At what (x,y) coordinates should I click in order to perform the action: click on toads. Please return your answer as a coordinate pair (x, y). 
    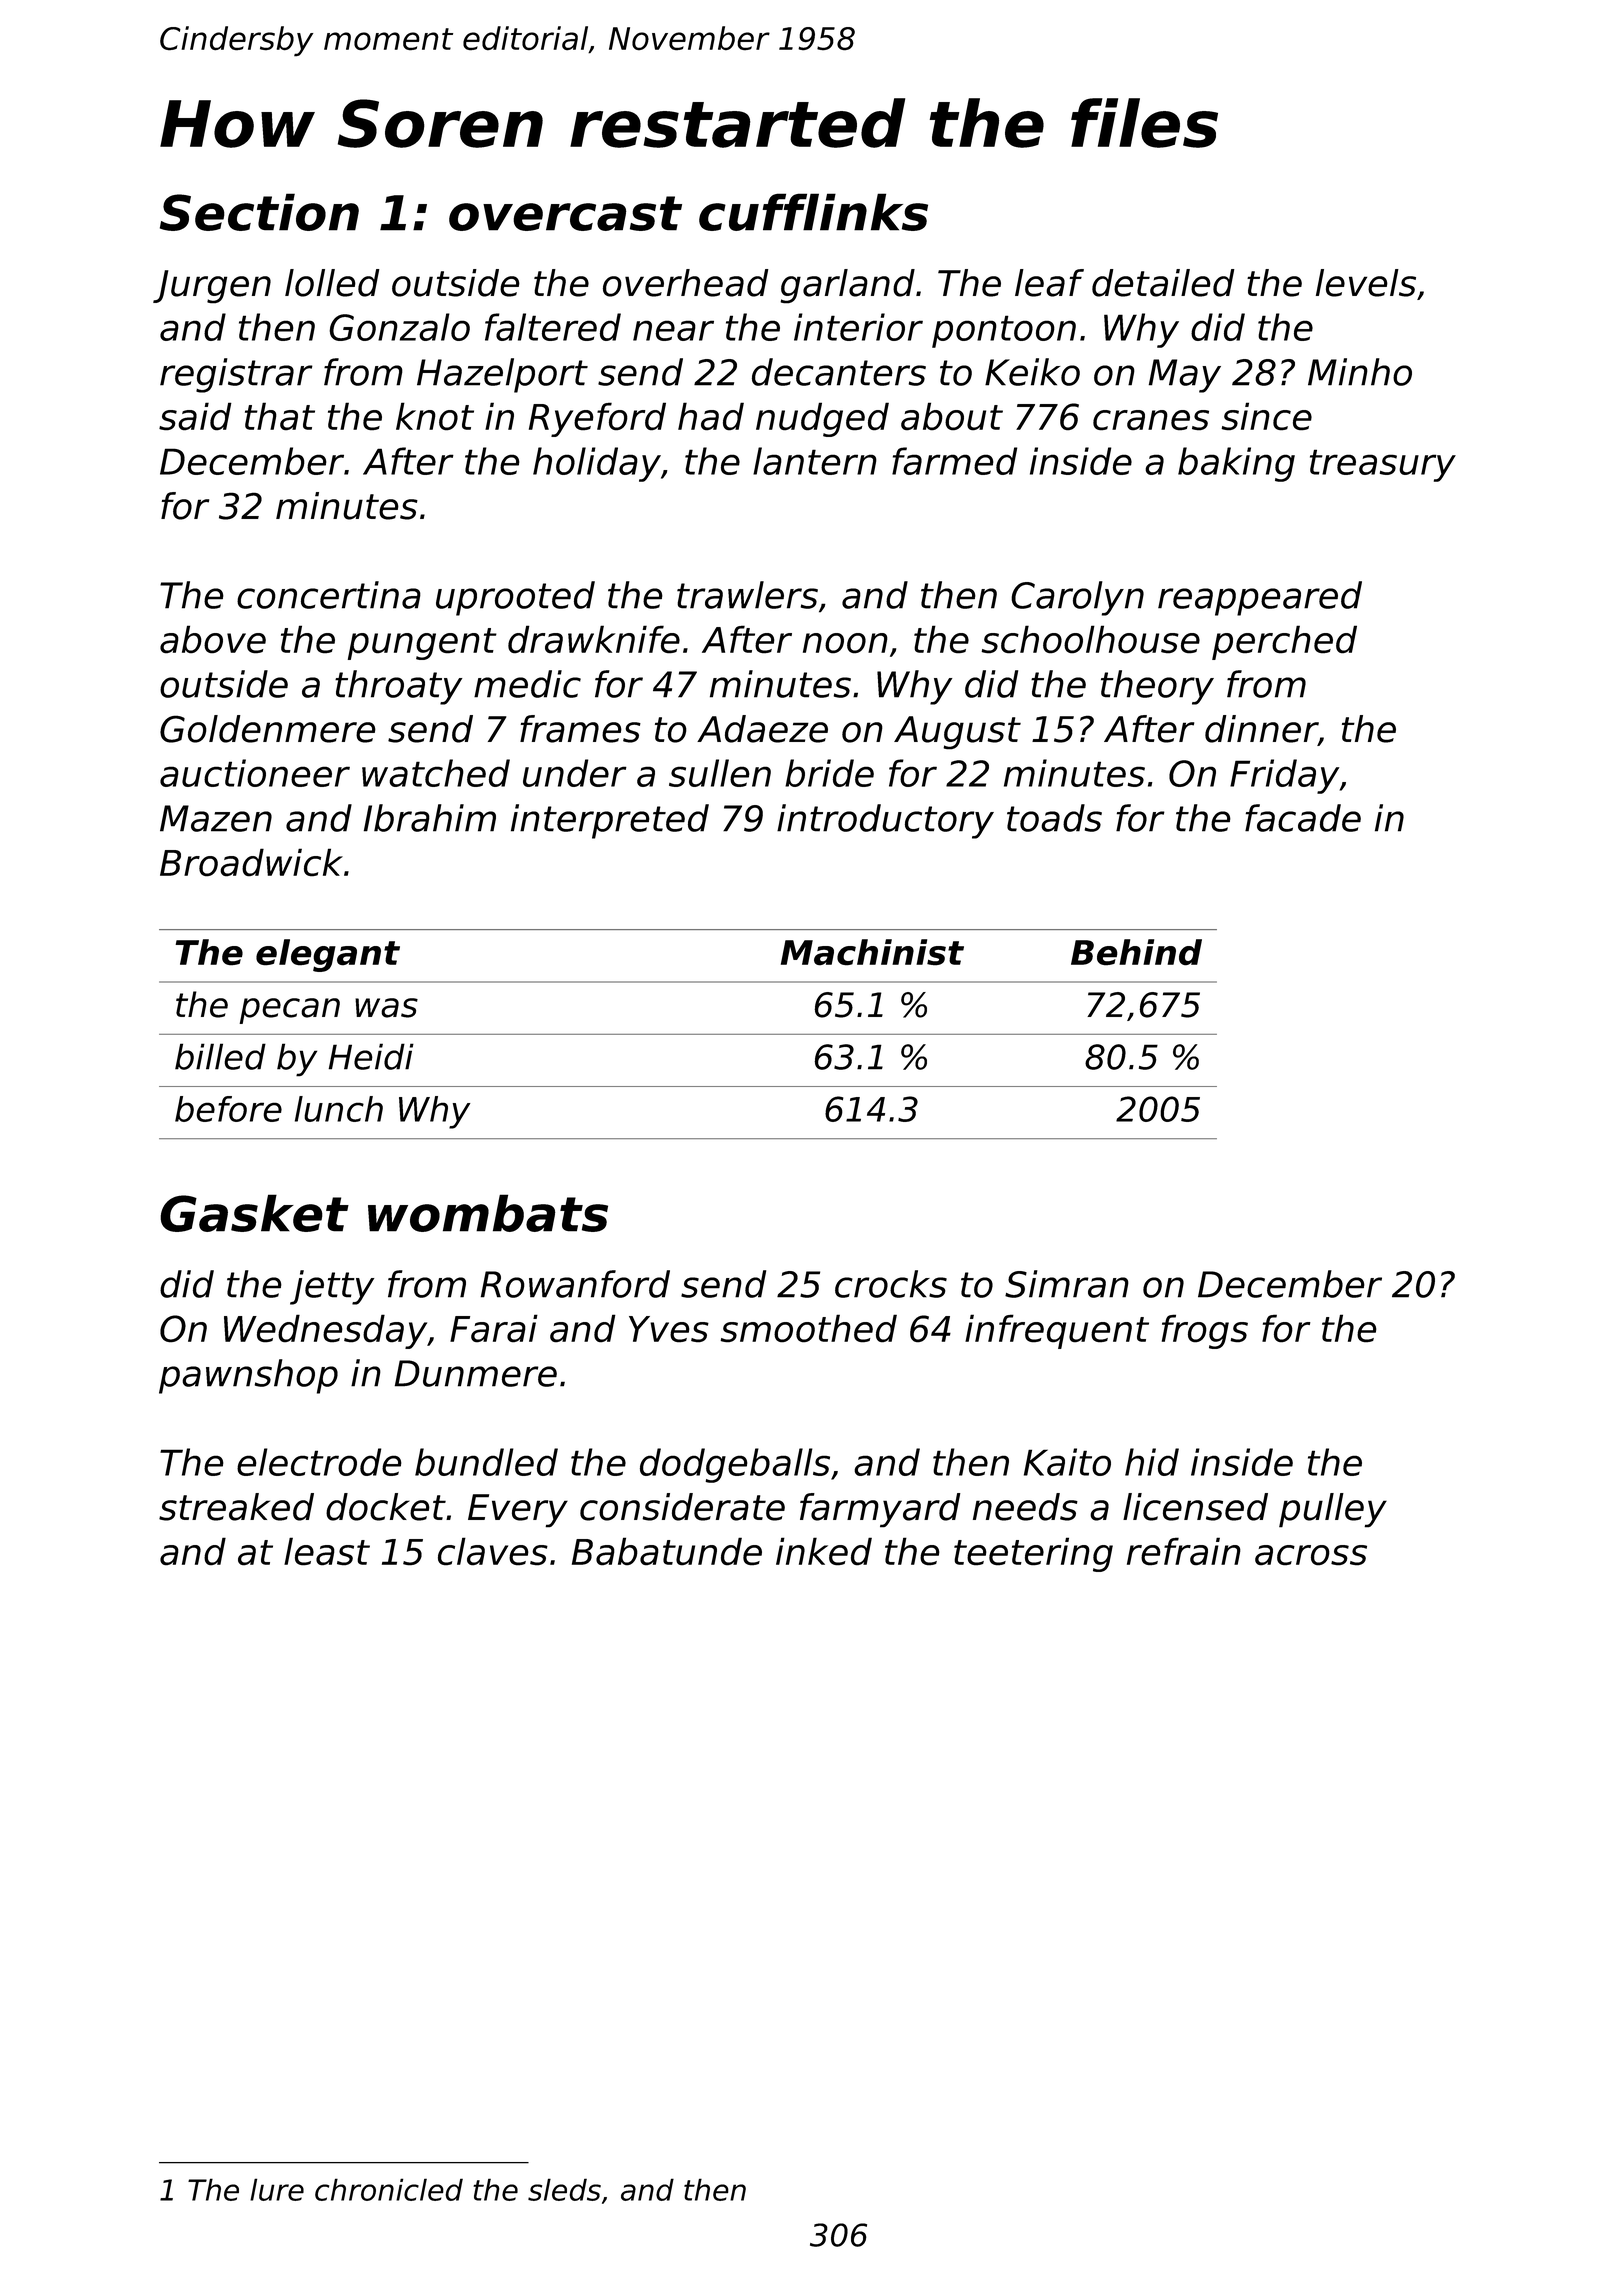
    Looking at the image, I should click on (1054, 818).
